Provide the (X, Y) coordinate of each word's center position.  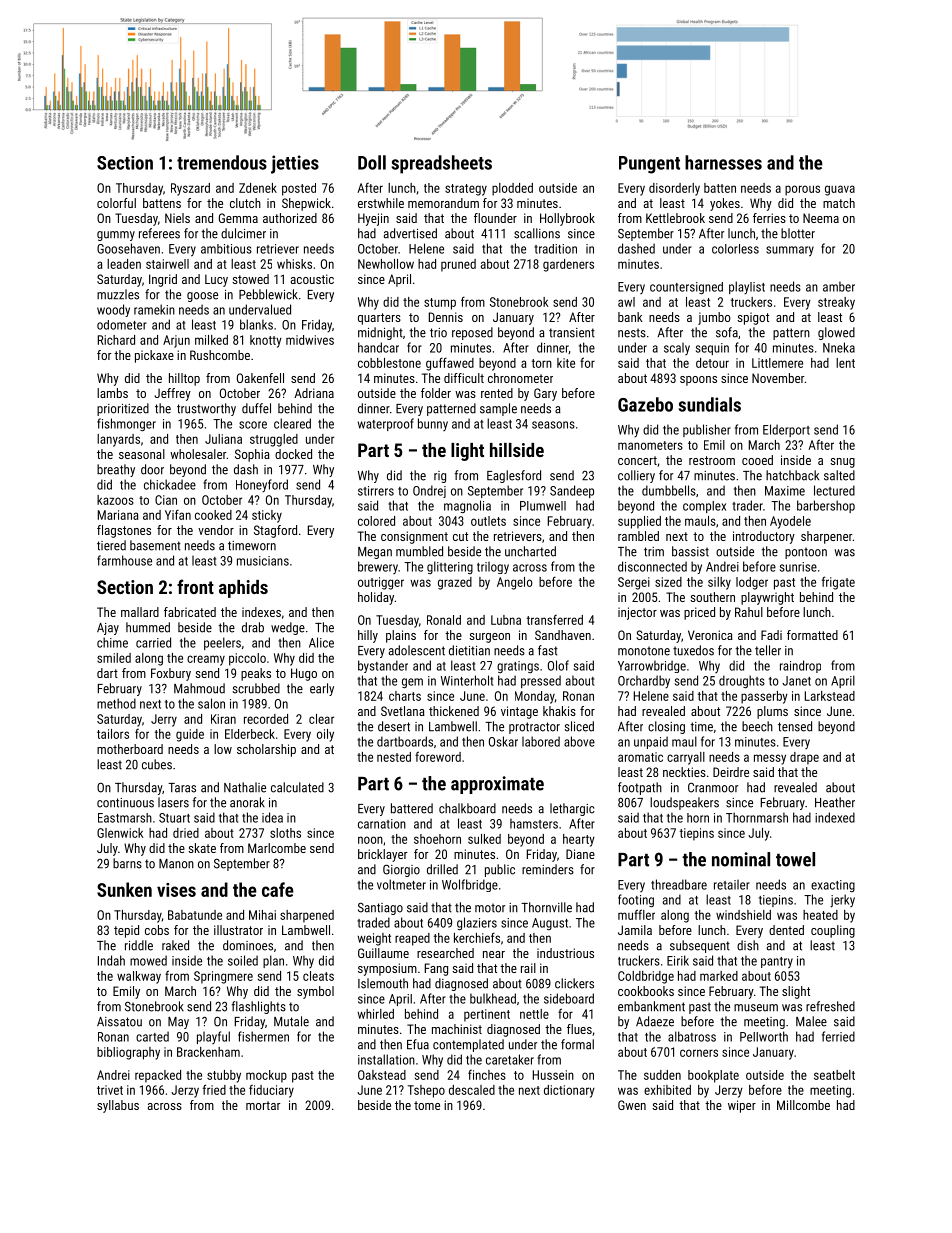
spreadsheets (441, 164)
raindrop (800, 666)
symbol (315, 992)
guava (840, 190)
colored (376, 521)
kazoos (115, 500)
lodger (752, 583)
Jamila (635, 930)
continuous (125, 803)
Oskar (503, 741)
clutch (245, 203)
